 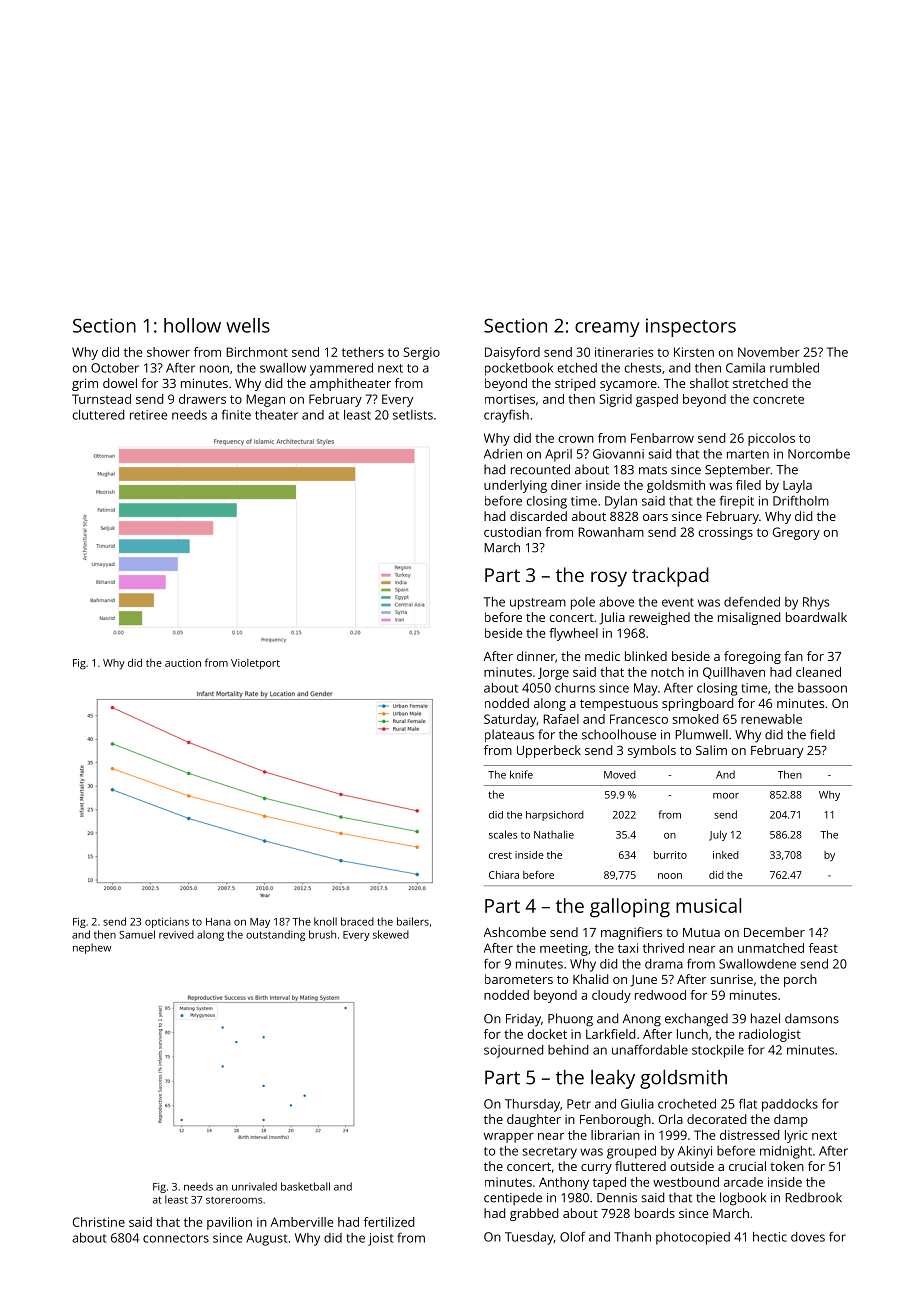 I want to click on knife, so click(x=521, y=774).
